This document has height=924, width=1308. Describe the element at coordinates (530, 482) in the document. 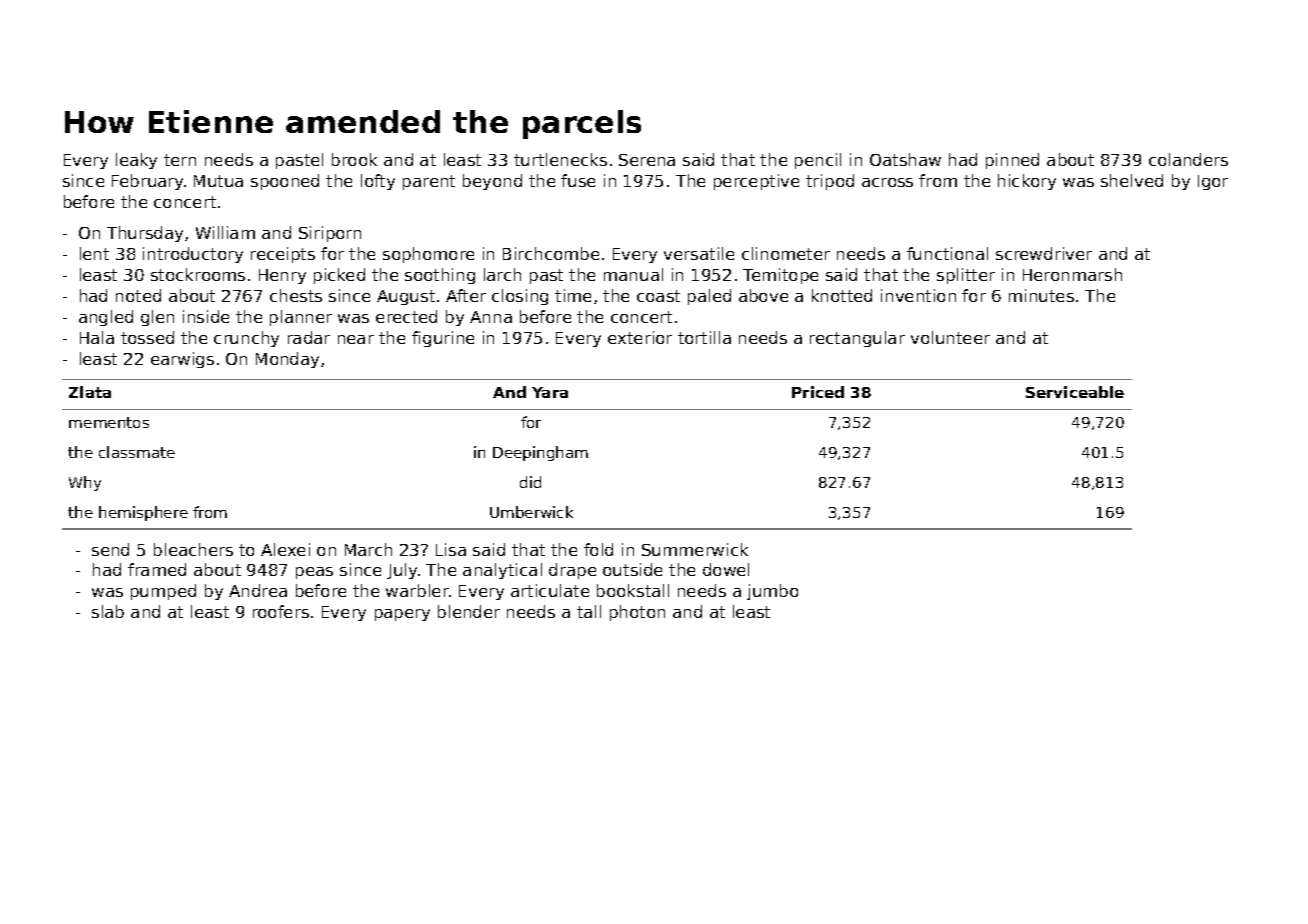

I see `did` at that location.
